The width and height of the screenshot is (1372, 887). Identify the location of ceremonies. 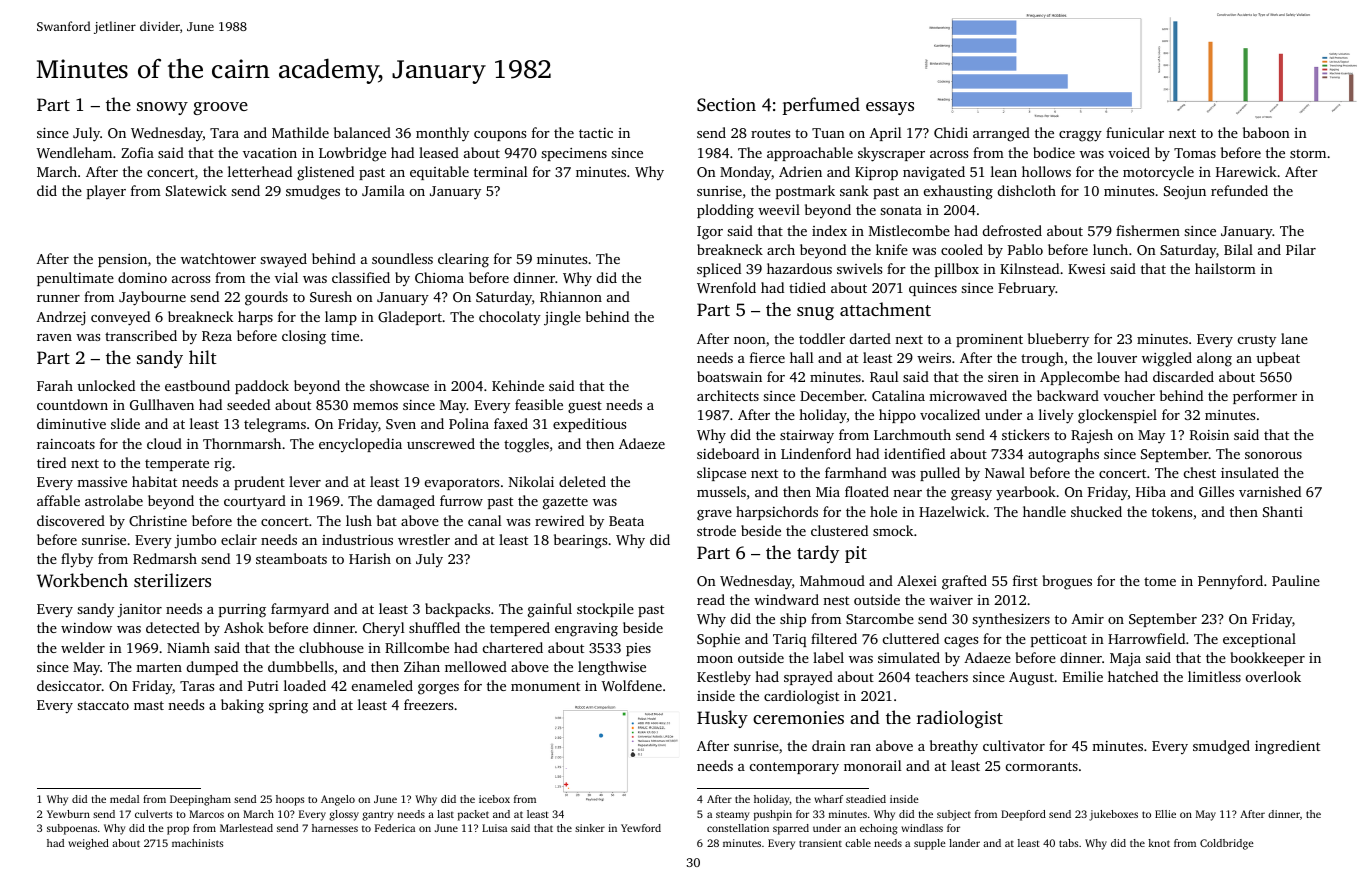
(798, 717).
